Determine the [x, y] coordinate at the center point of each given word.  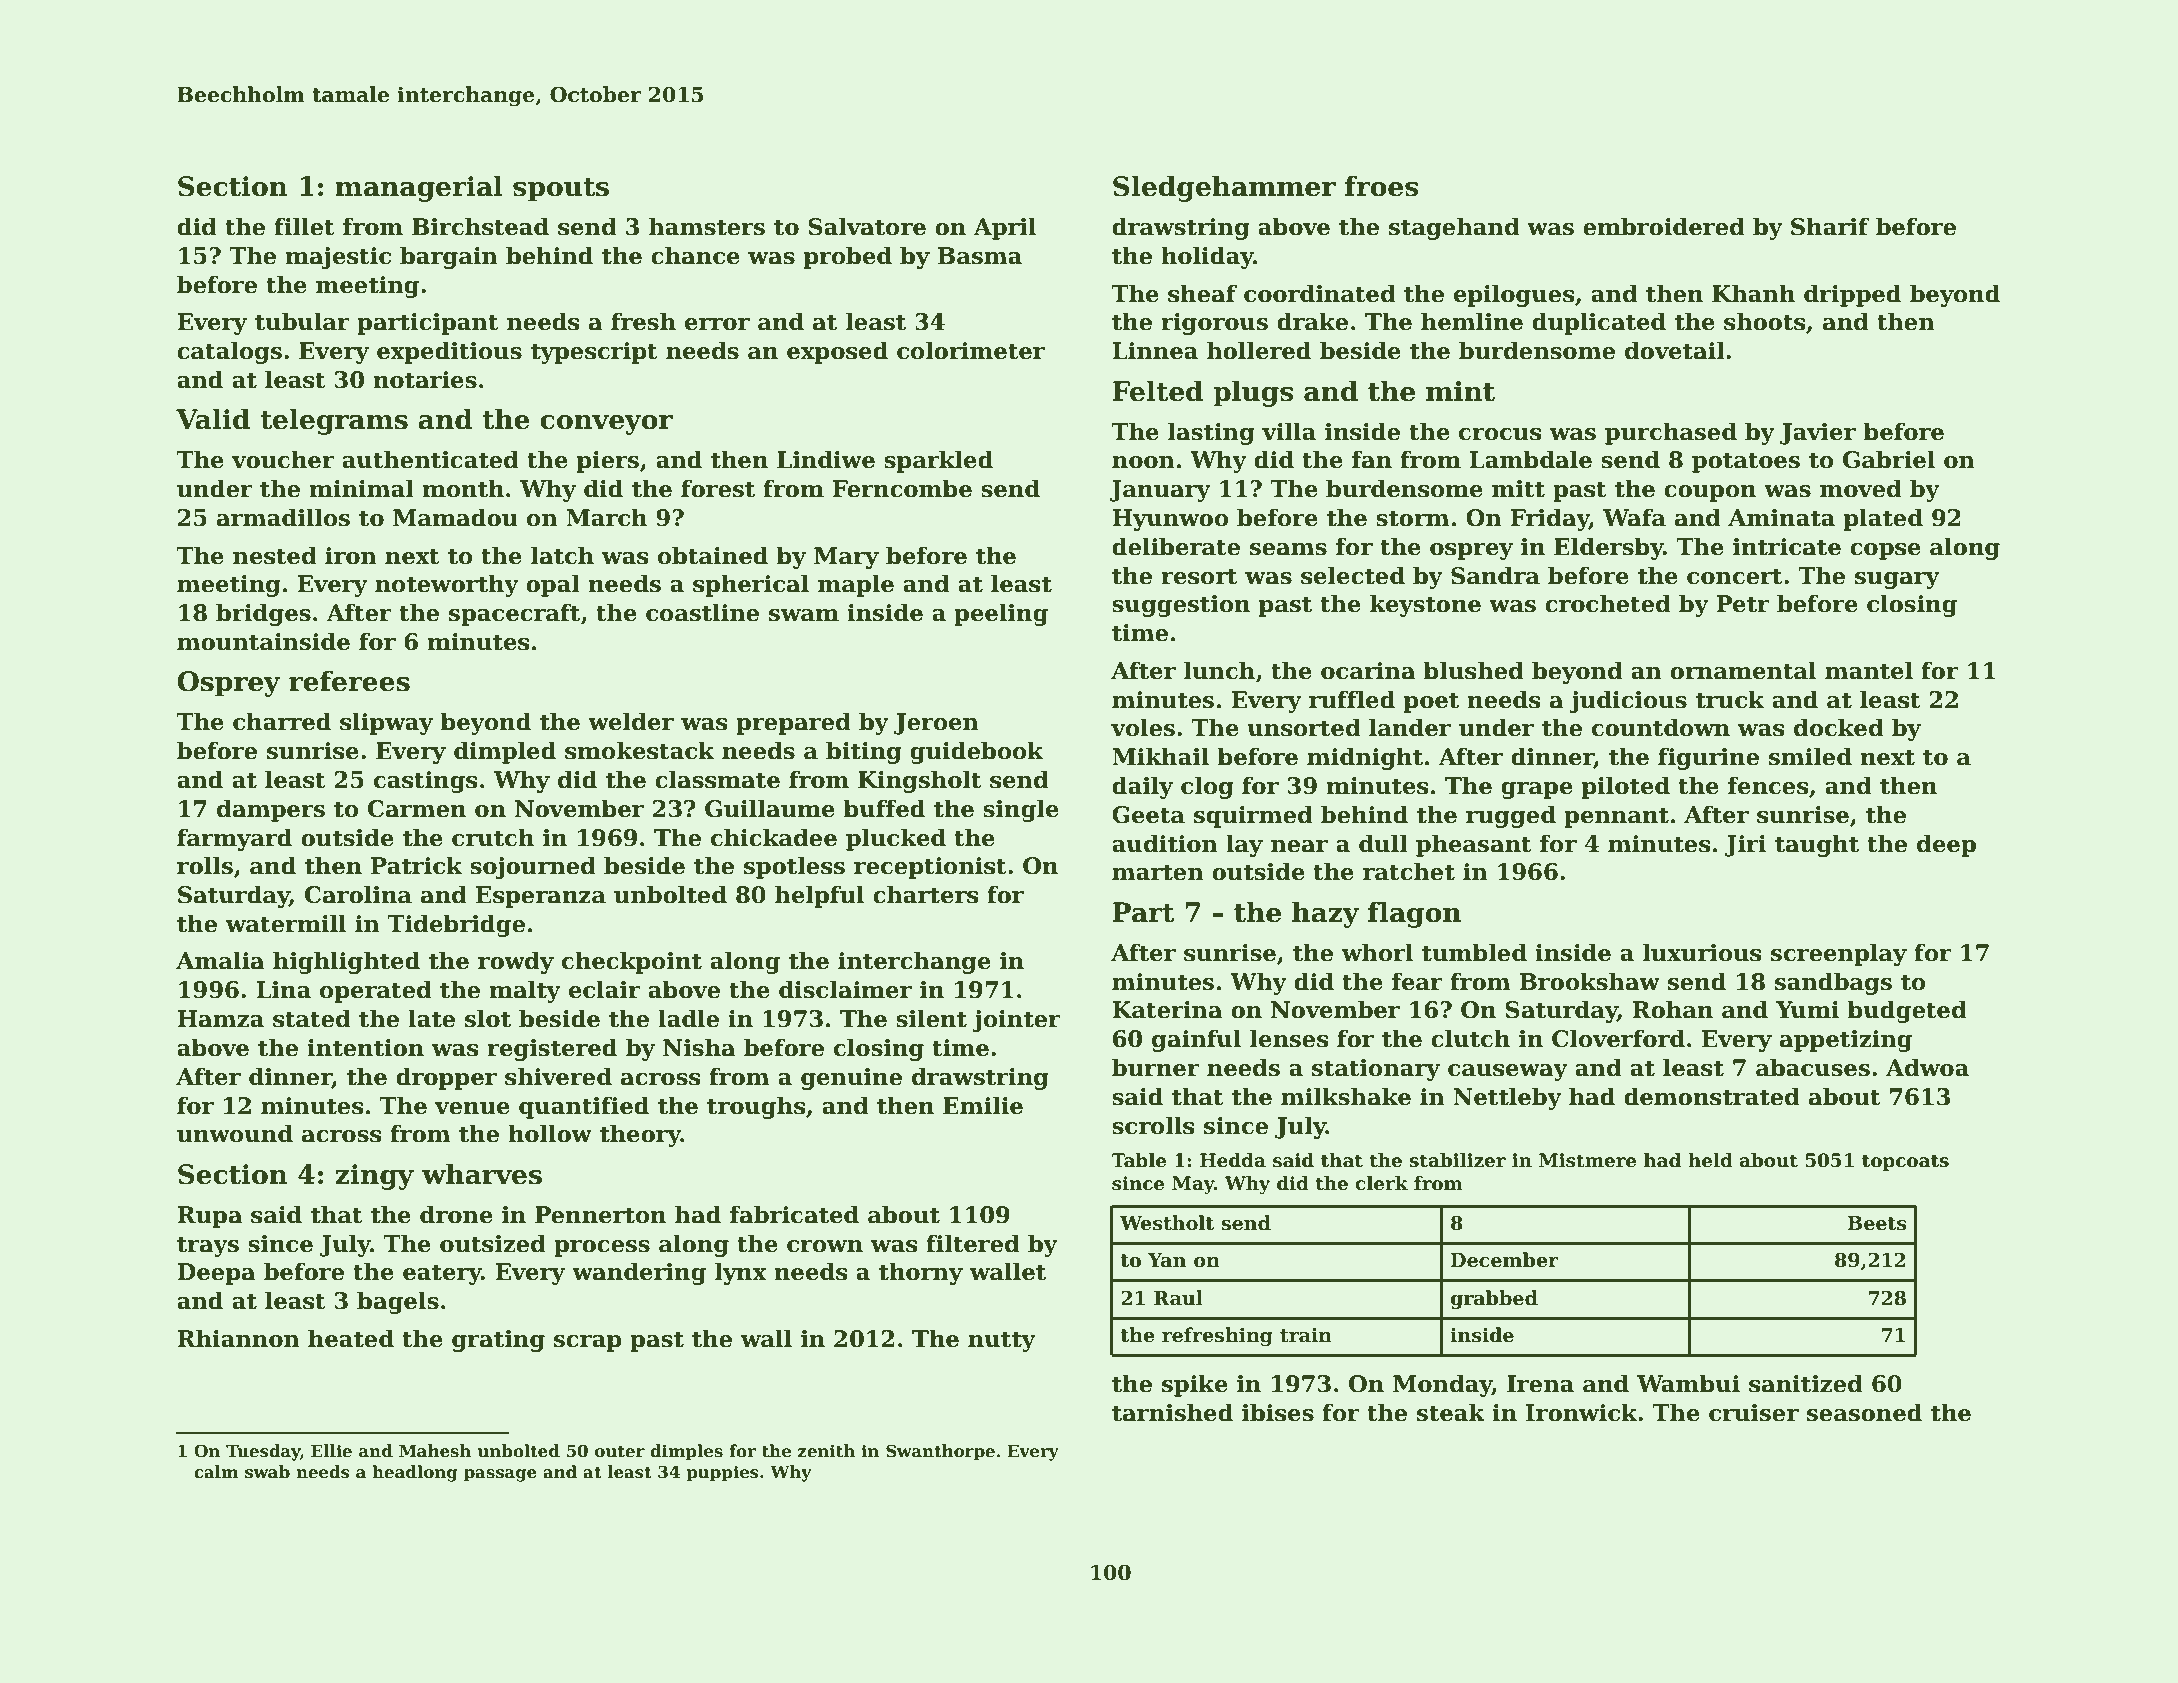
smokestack [639, 750]
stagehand [1454, 228]
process [602, 1248]
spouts [561, 190]
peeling [1001, 614]
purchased [1671, 433]
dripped [1852, 295]
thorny [921, 1273]
